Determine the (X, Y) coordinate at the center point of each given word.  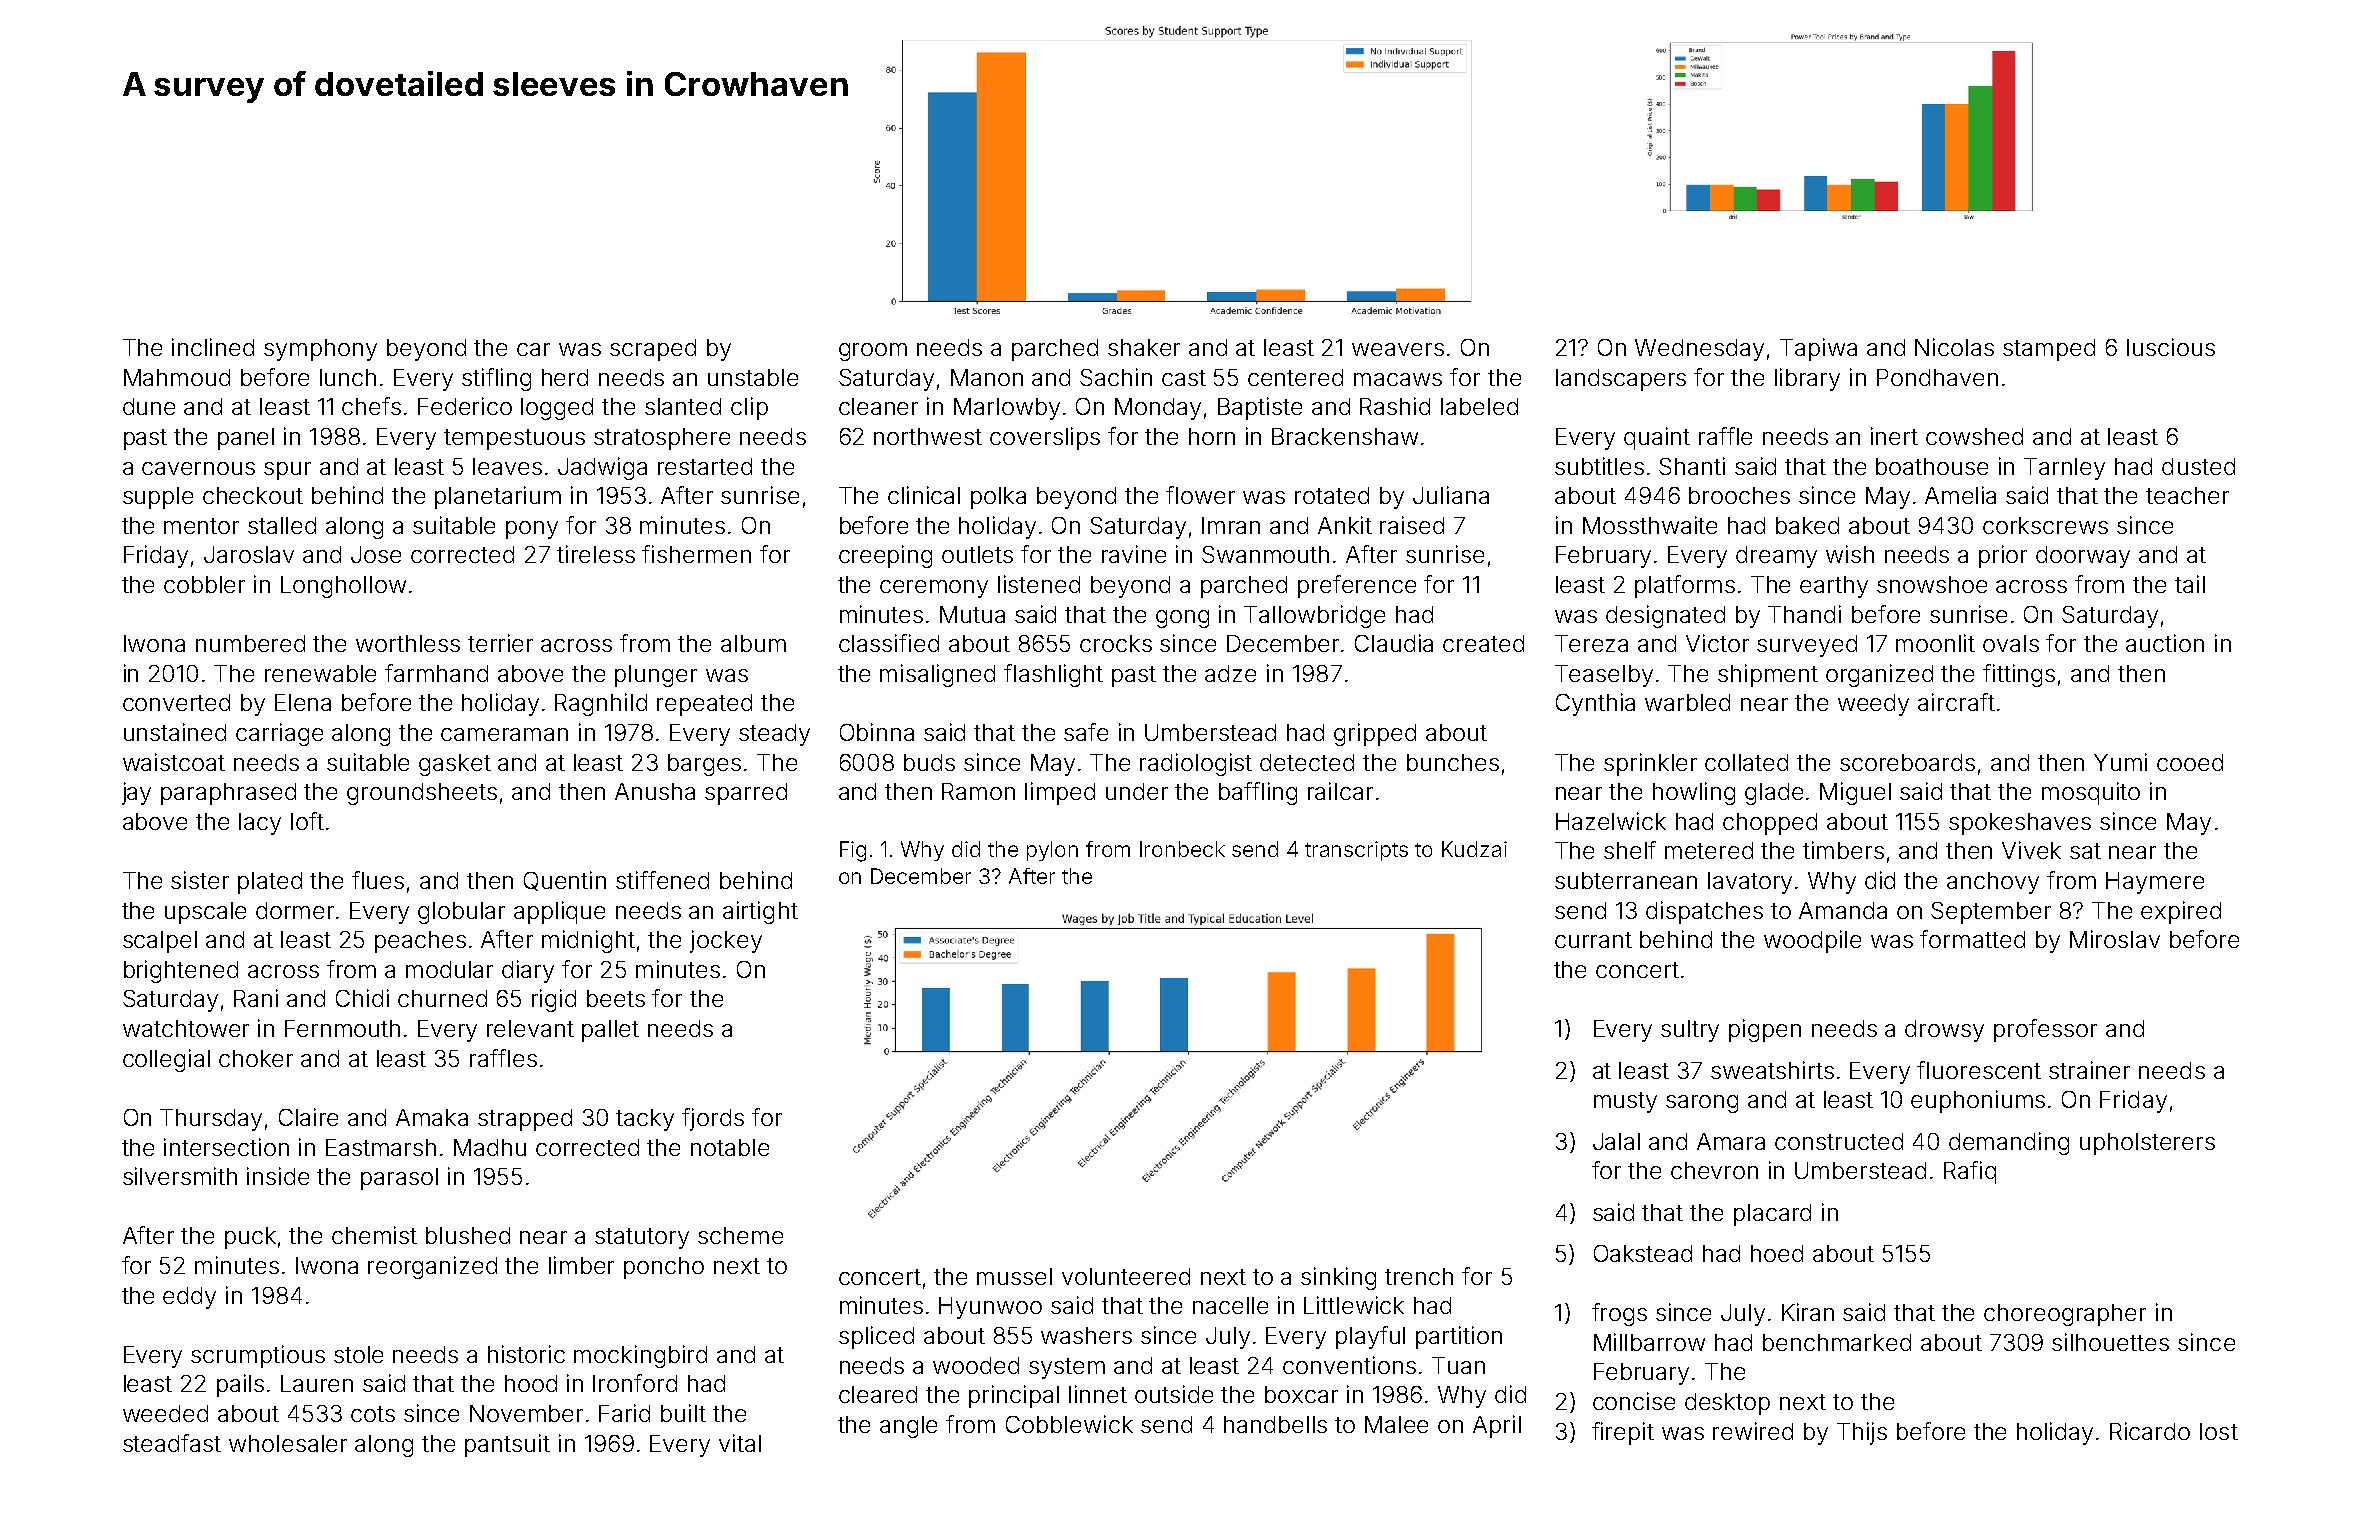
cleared (878, 1394)
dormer (295, 910)
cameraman (504, 734)
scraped (653, 350)
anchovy (1993, 883)
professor (2045, 1030)
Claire (308, 1117)
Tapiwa (1818, 349)
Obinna (877, 732)
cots (373, 1414)
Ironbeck (1182, 849)
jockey (726, 941)
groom (873, 352)
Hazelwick (1611, 821)
